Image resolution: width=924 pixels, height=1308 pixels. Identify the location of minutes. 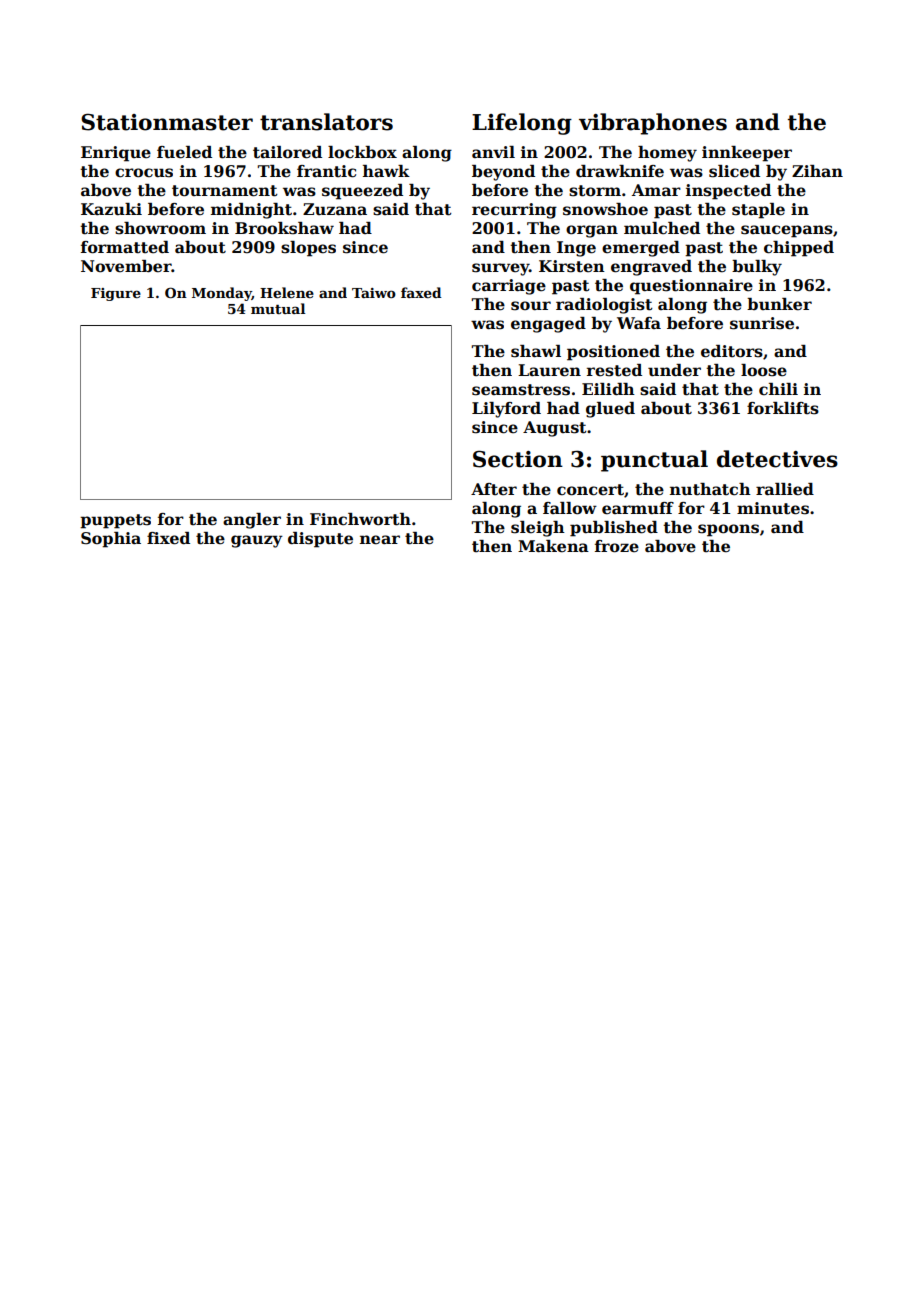
(773, 508).
